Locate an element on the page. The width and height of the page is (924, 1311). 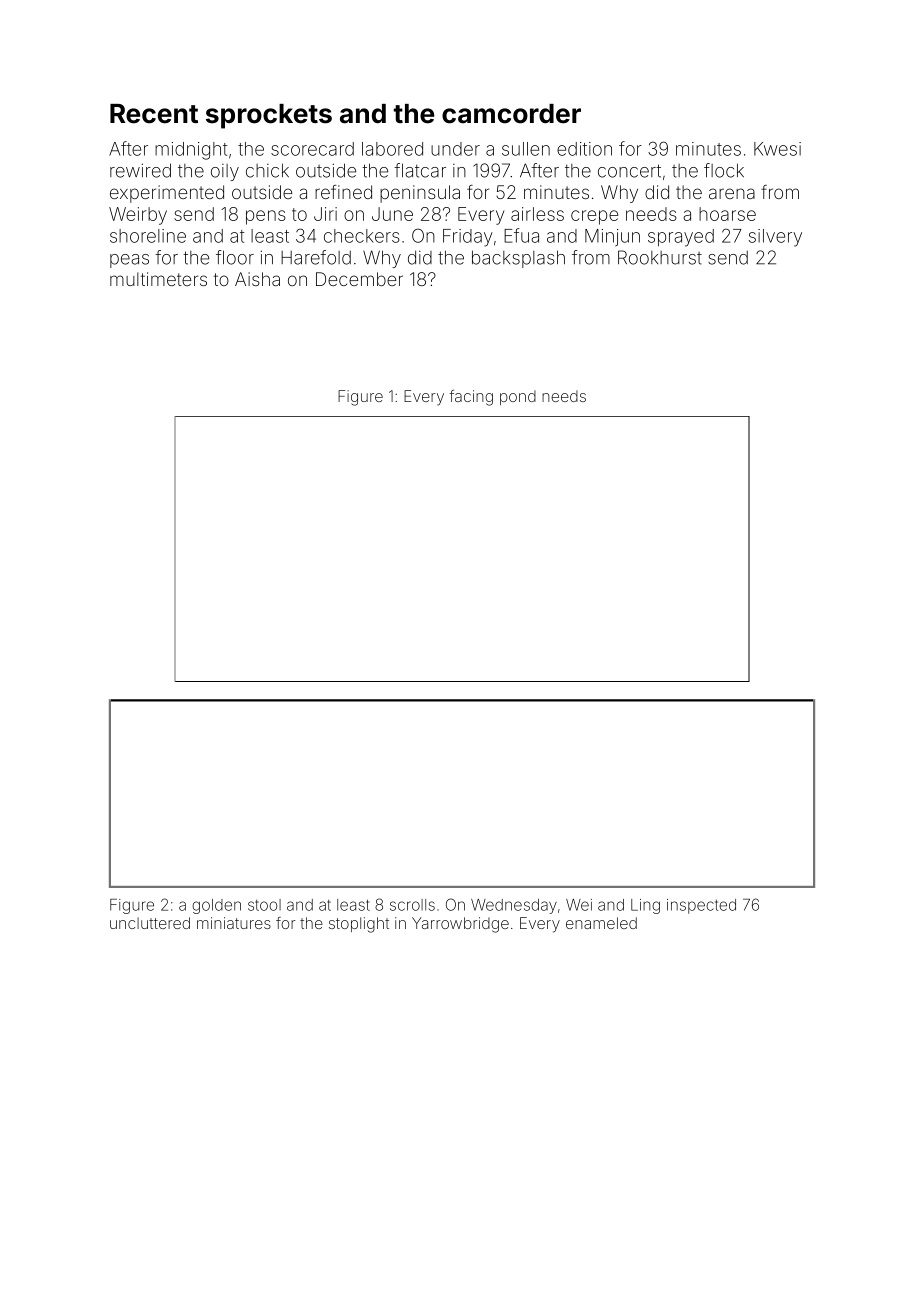
silvery is located at coordinates (775, 238).
